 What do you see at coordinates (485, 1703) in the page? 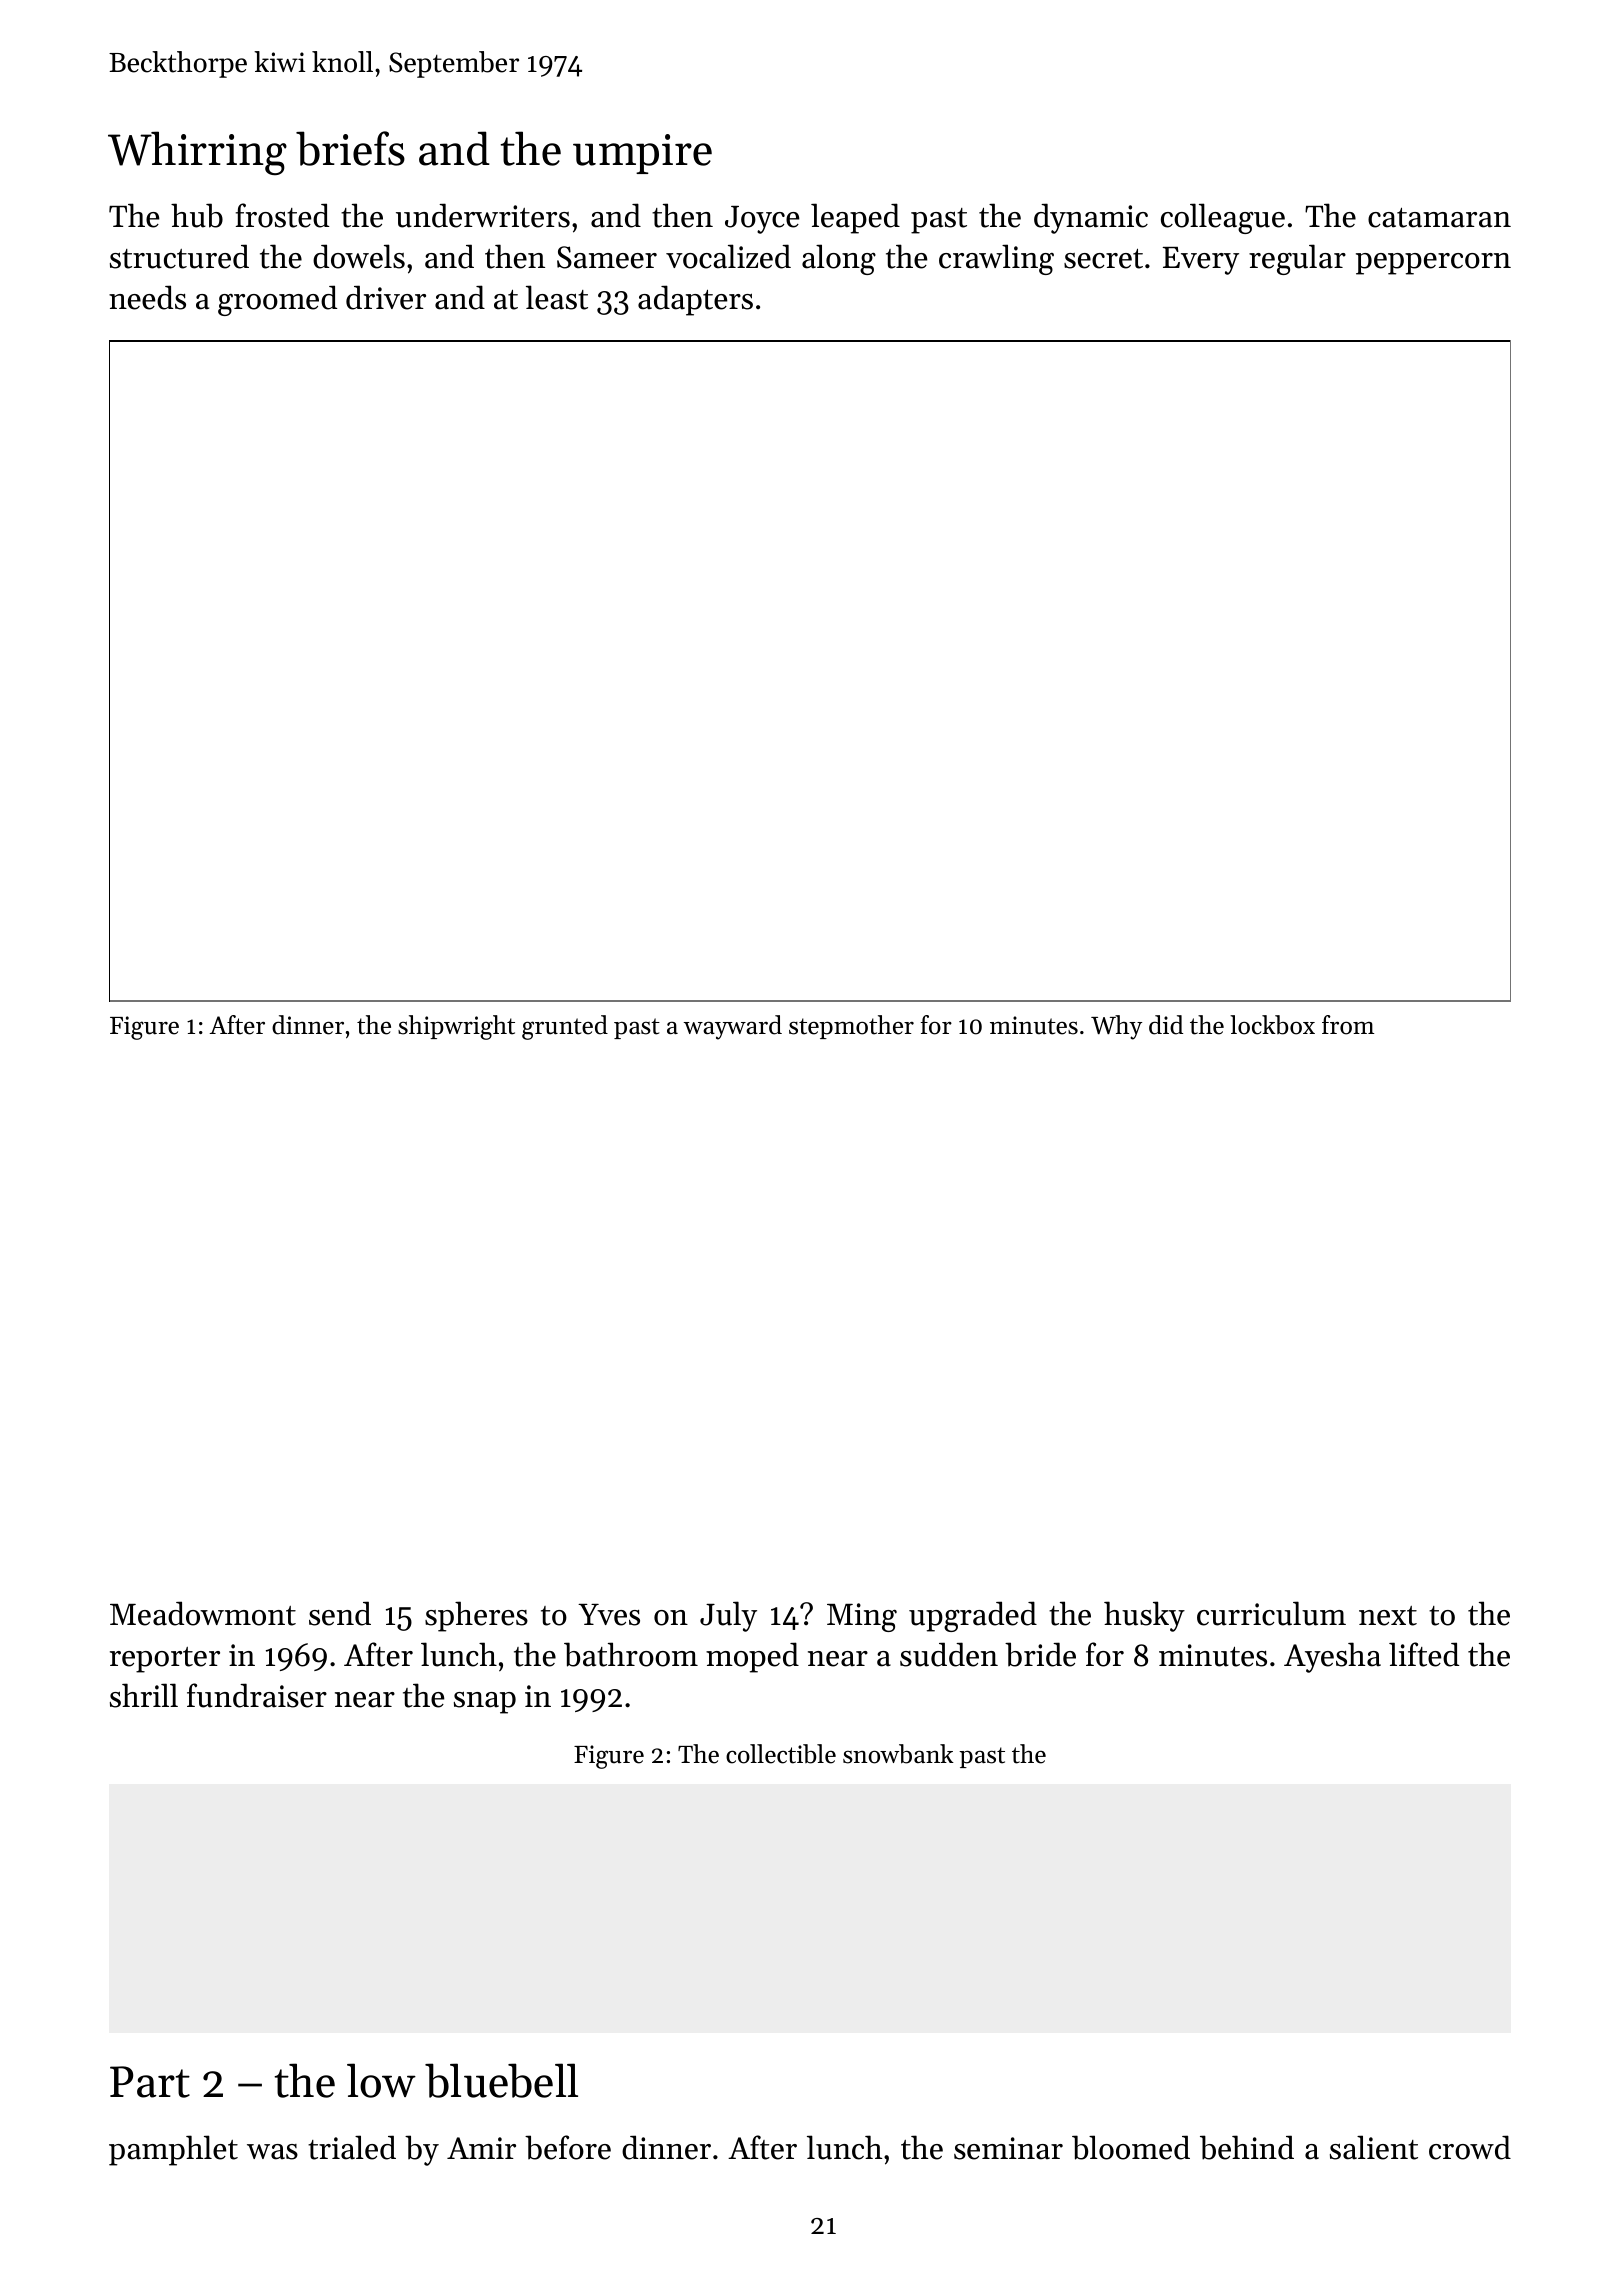
I see `snap` at bounding box center [485, 1703].
